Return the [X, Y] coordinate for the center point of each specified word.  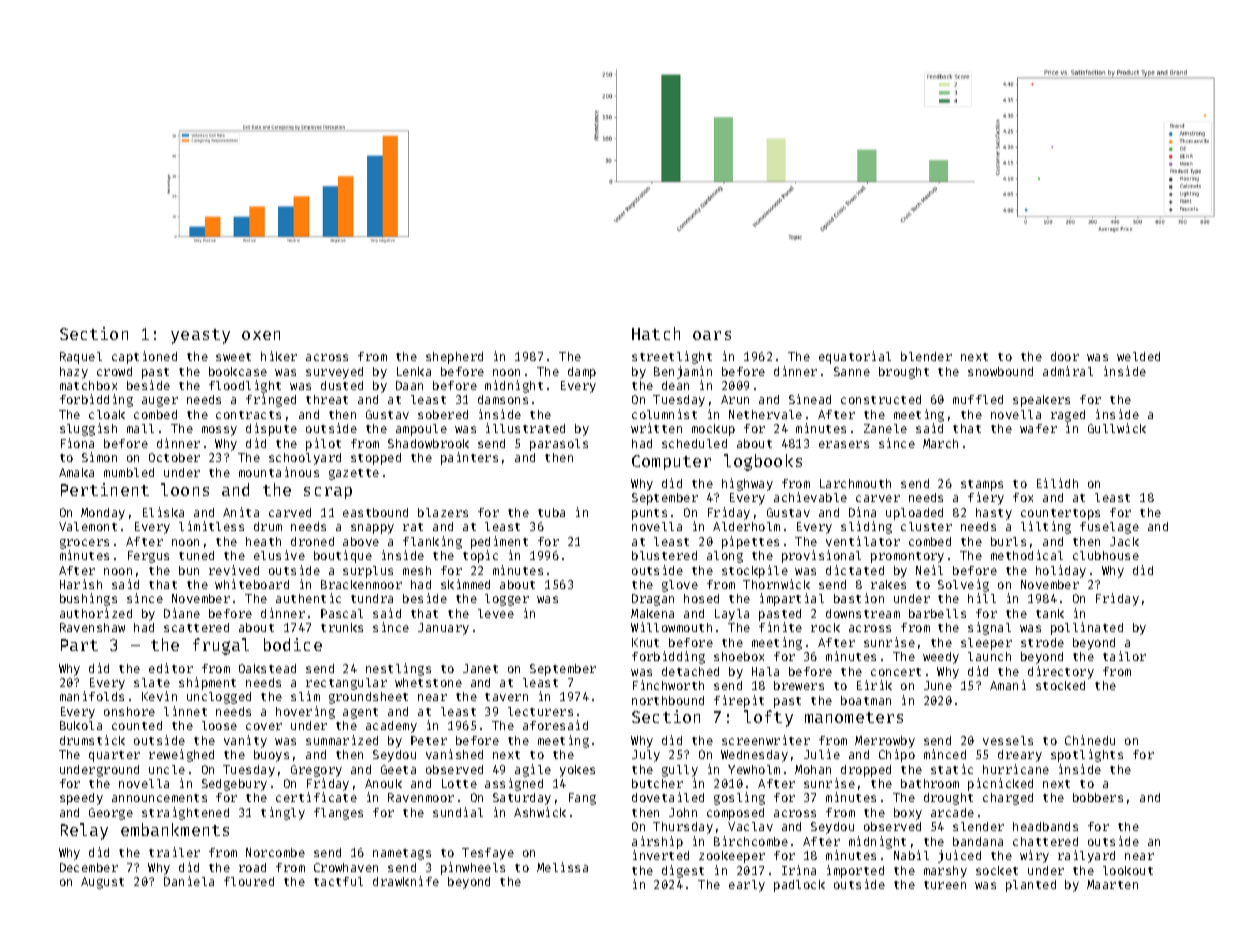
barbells [937, 613]
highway [747, 484]
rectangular [346, 684]
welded [1138, 356]
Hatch [656, 333]
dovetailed [668, 797]
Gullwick [1117, 428]
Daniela [189, 881]
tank [1050, 613]
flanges [338, 814]
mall [140, 428]
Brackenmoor [361, 584]
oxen [261, 335]
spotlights [1087, 755]
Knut [645, 642]
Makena [652, 613]
